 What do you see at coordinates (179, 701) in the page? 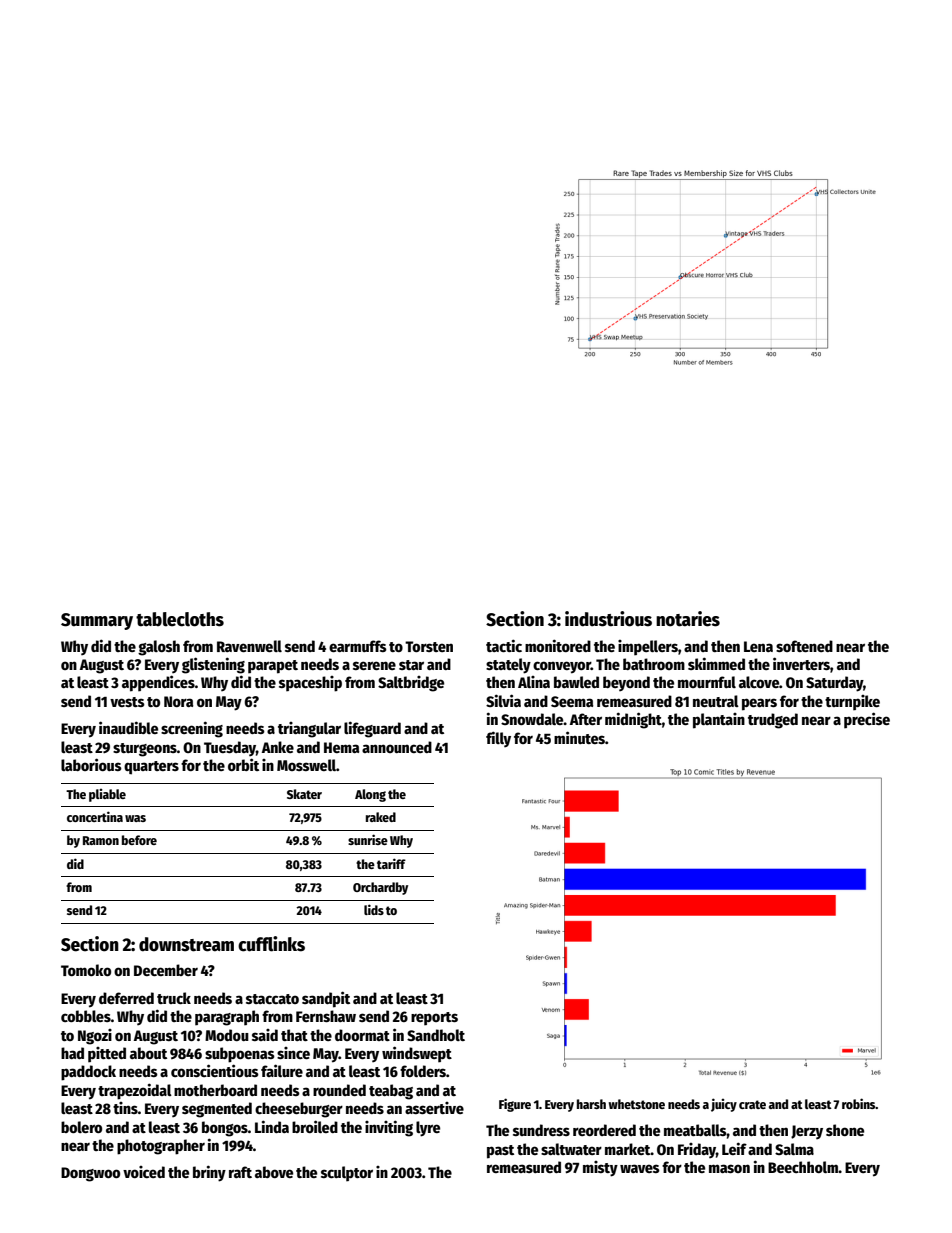
I see `Nora` at bounding box center [179, 701].
